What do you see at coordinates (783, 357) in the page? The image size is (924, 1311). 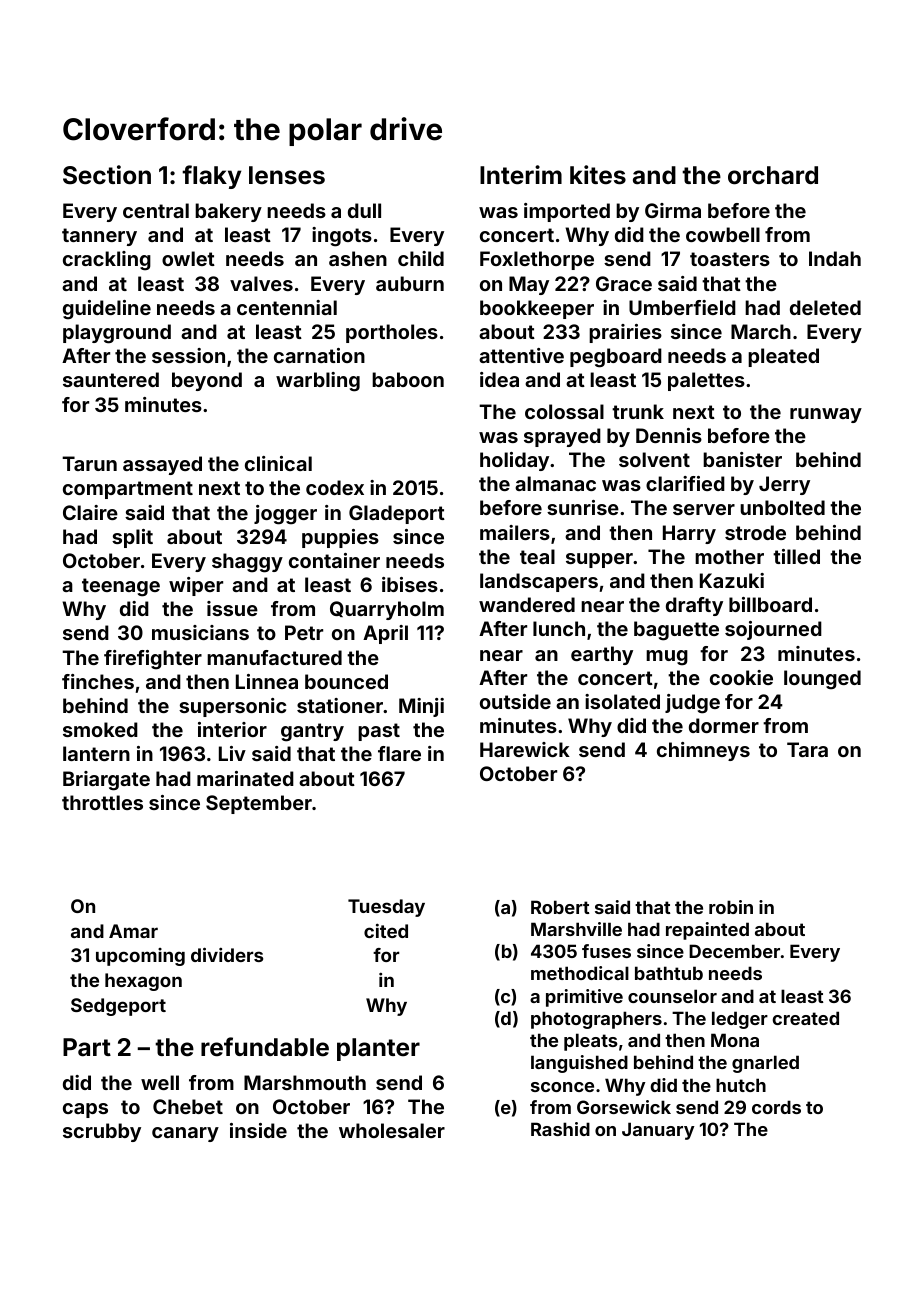 I see `pleated` at bounding box center [783, 357].
